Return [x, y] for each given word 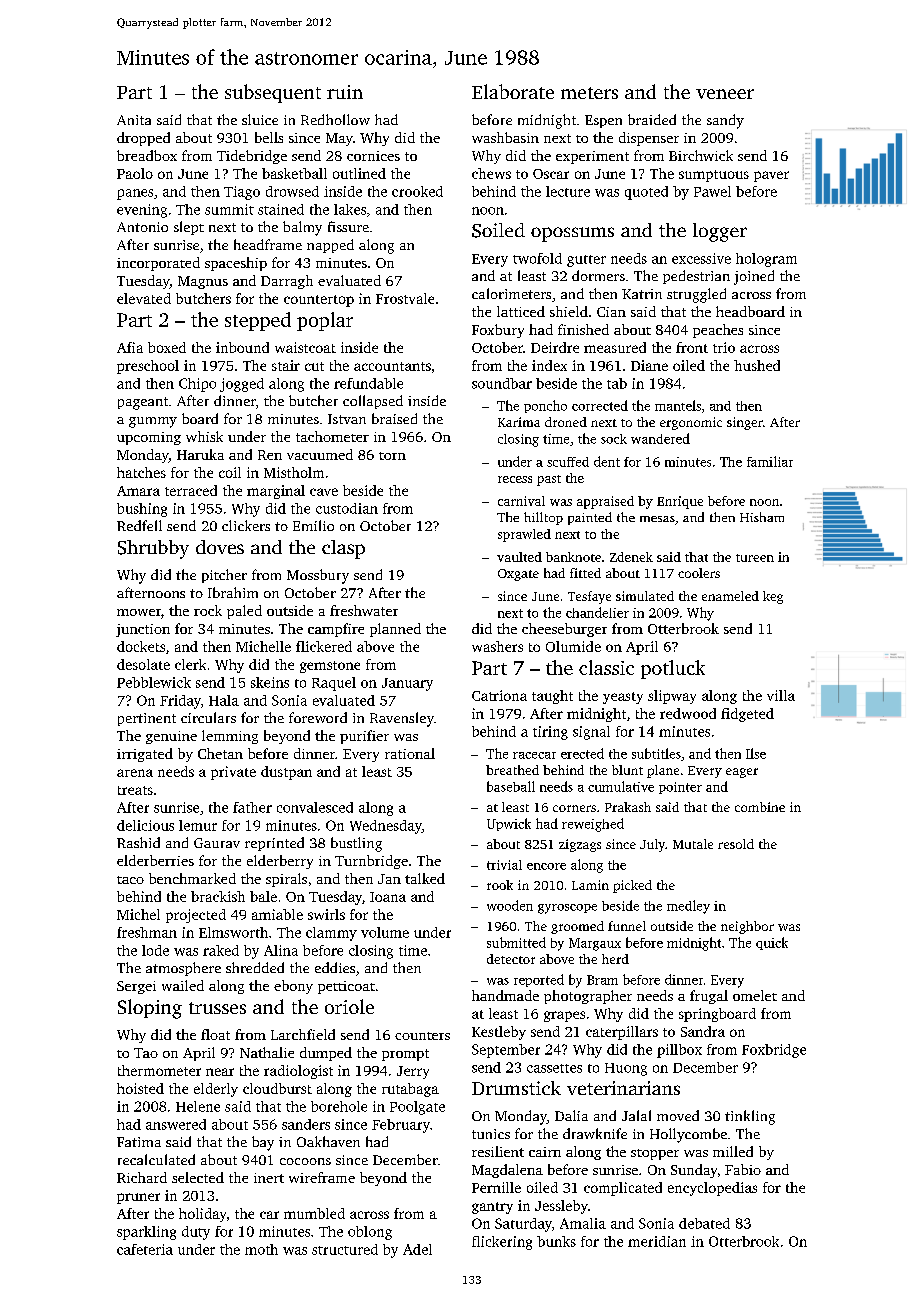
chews [491, 173]
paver [771, 176]
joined [754, 277]
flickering [502, 1243]
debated [704, 1223]
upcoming [149, 438]
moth [261, 1249]
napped [330, 246]
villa [781, 695]
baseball [511, 786]
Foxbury [498, 331]
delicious [145, 825]
